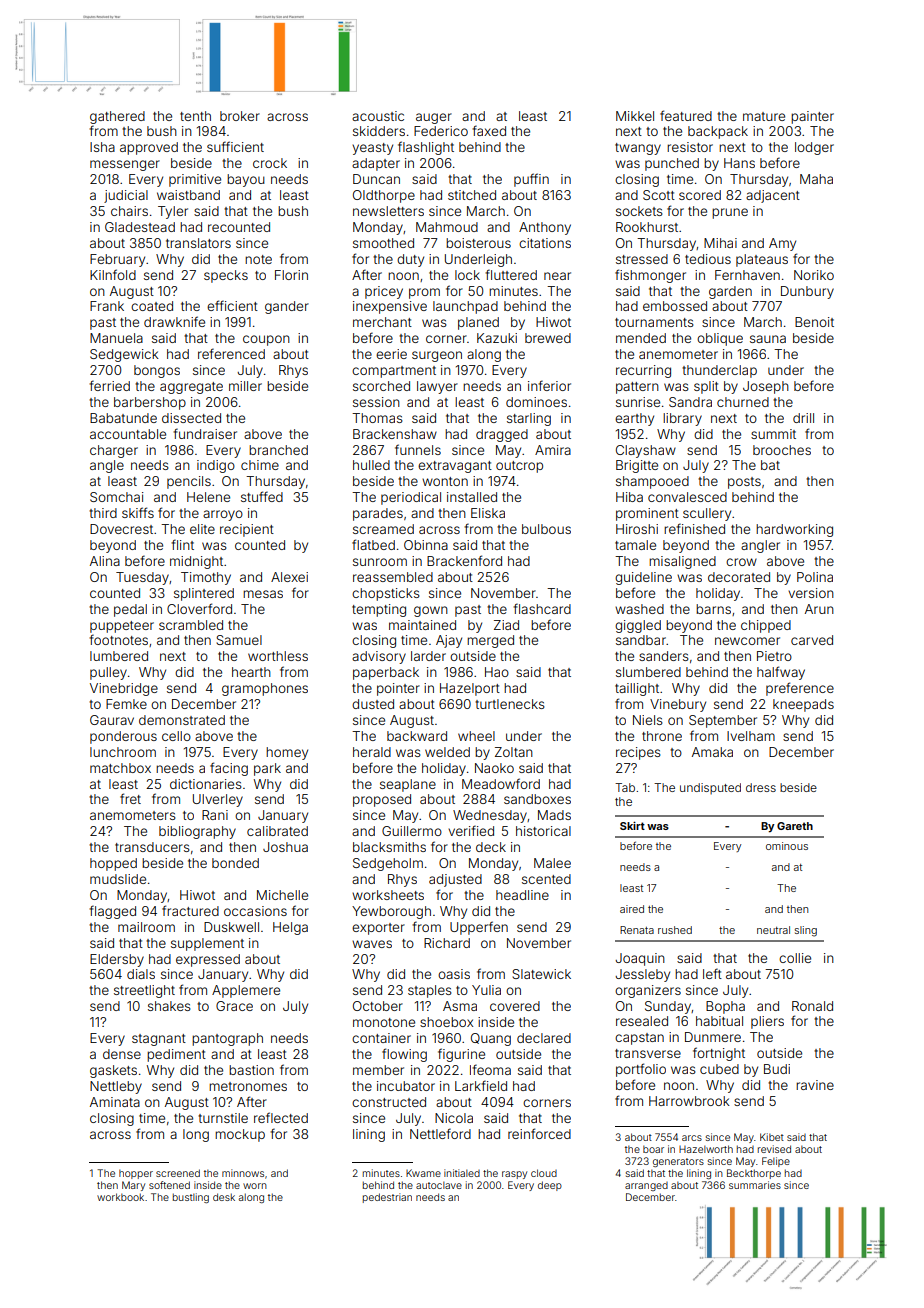 The image size is (924, 1308). I want to click on Noriko, so click(814, 275).
